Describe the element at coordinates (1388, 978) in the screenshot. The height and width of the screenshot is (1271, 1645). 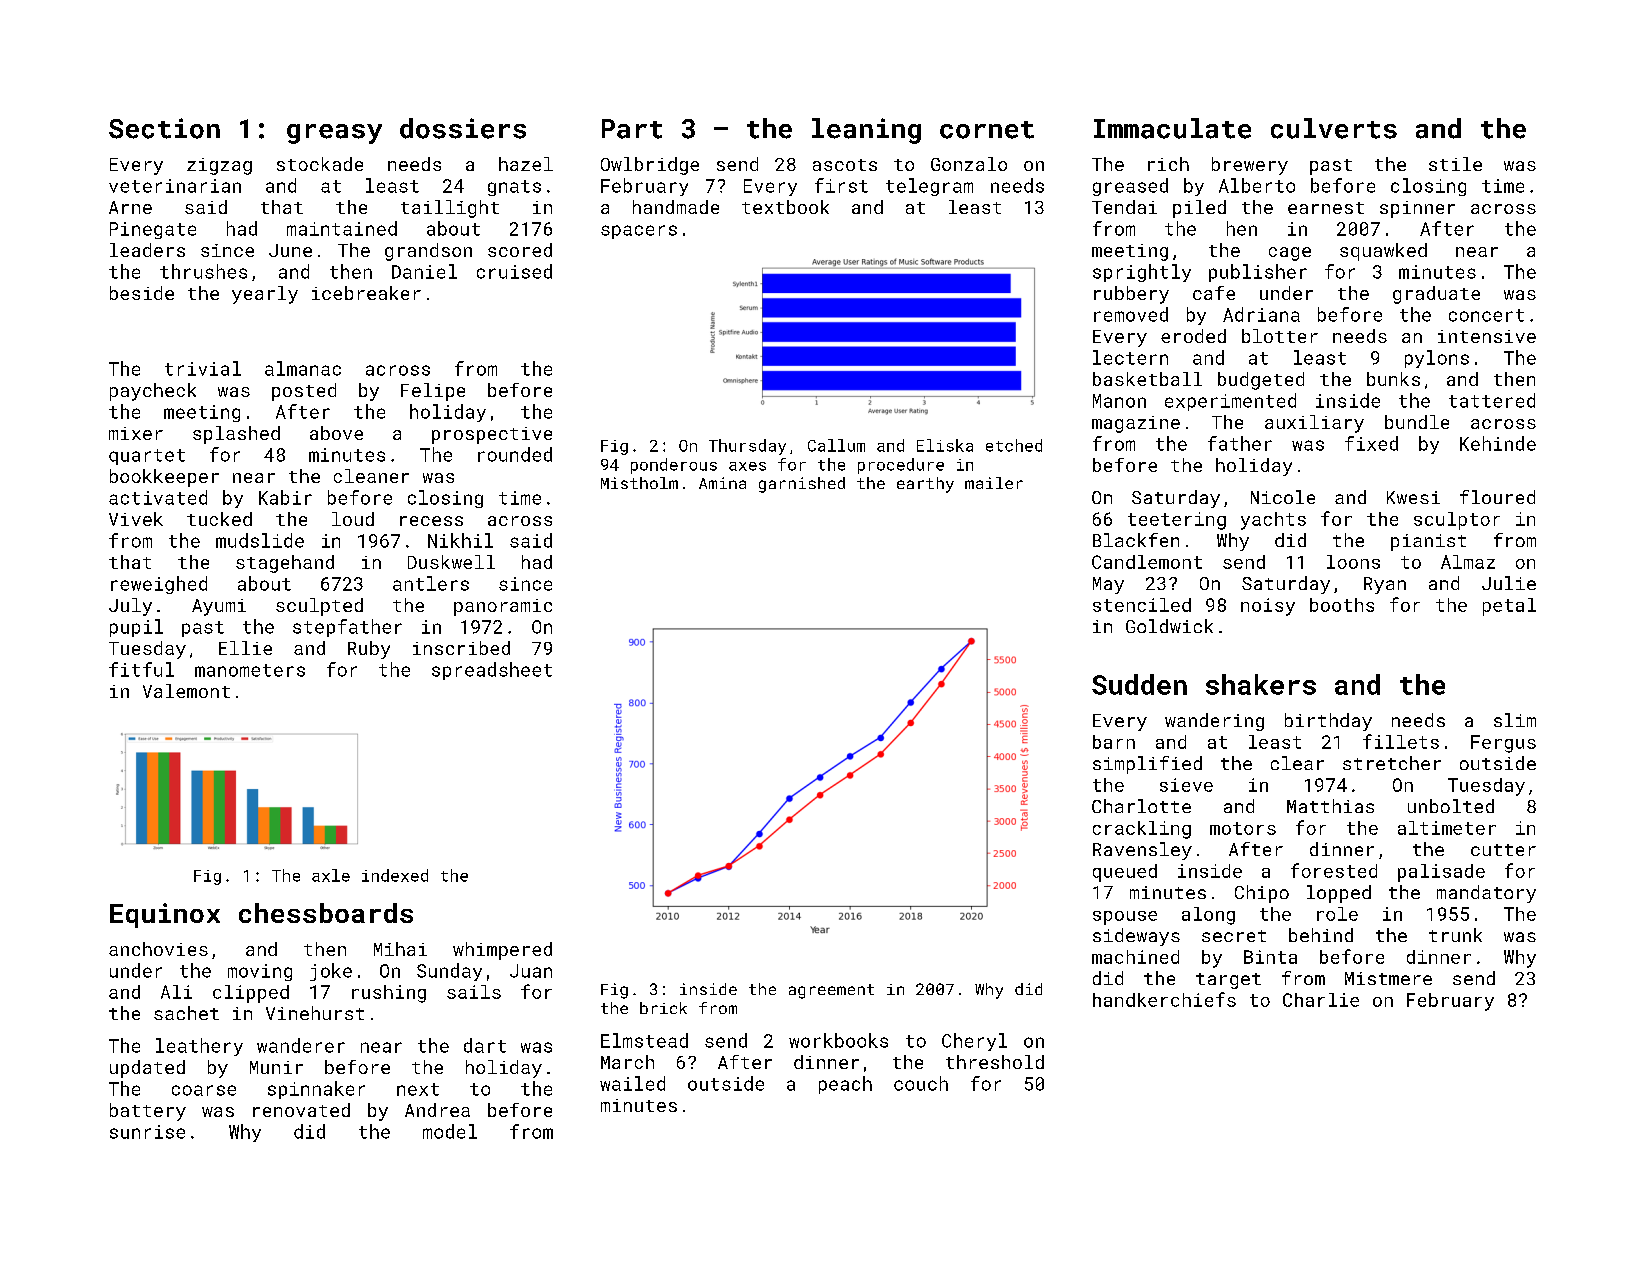
I see `Mistmere` at that location.
